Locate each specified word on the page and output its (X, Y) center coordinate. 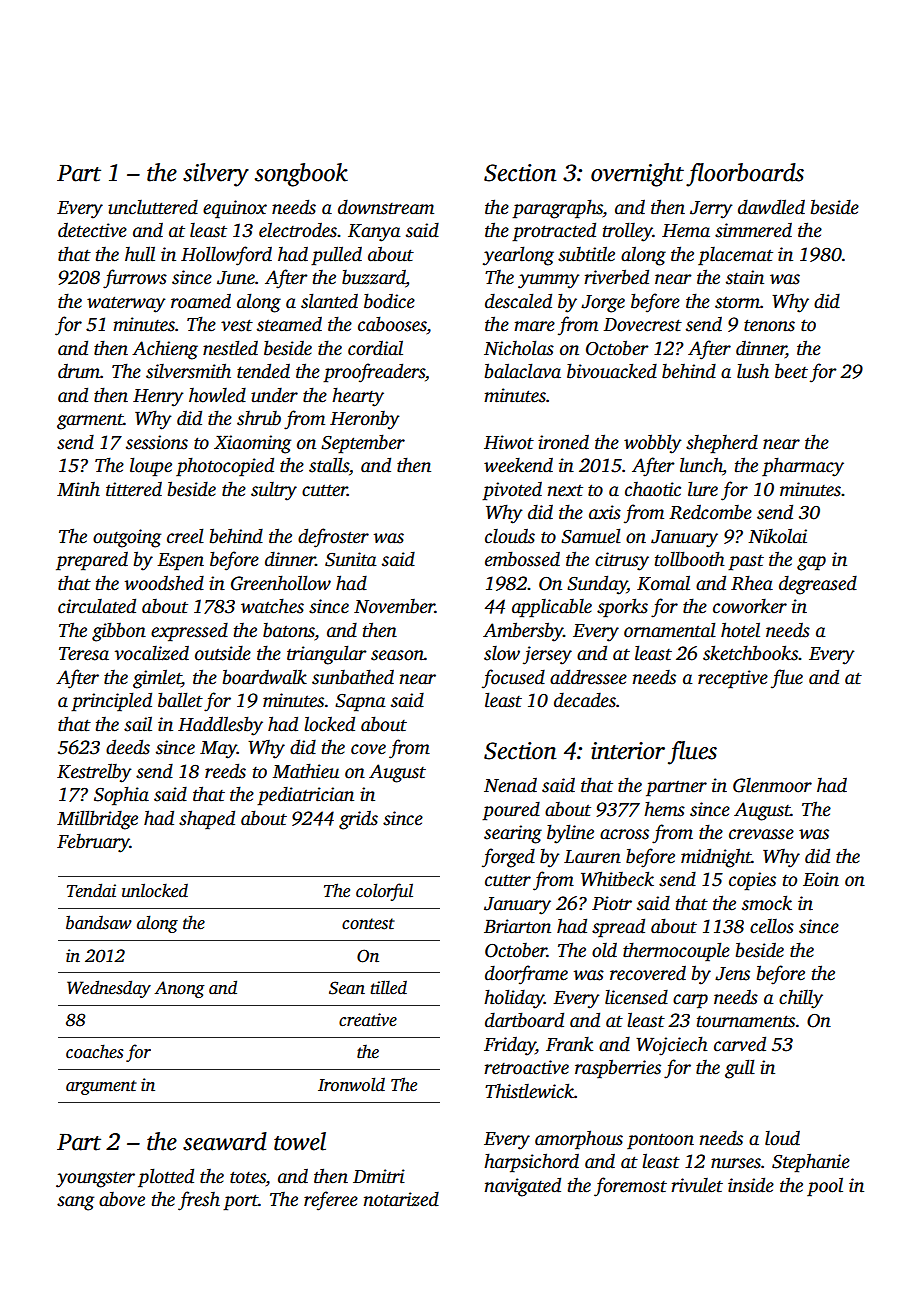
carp (690, 1001)
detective (92, 230)
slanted (329, 301)
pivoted (512, 491)
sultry (274, 491)
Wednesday (109, 989)
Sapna (360, 703)
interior (628, 751)
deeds (128, 747)
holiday (514, 999)
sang (75, 1203)
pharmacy (803, 467)
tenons (769, 325)
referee (331, 1201)
